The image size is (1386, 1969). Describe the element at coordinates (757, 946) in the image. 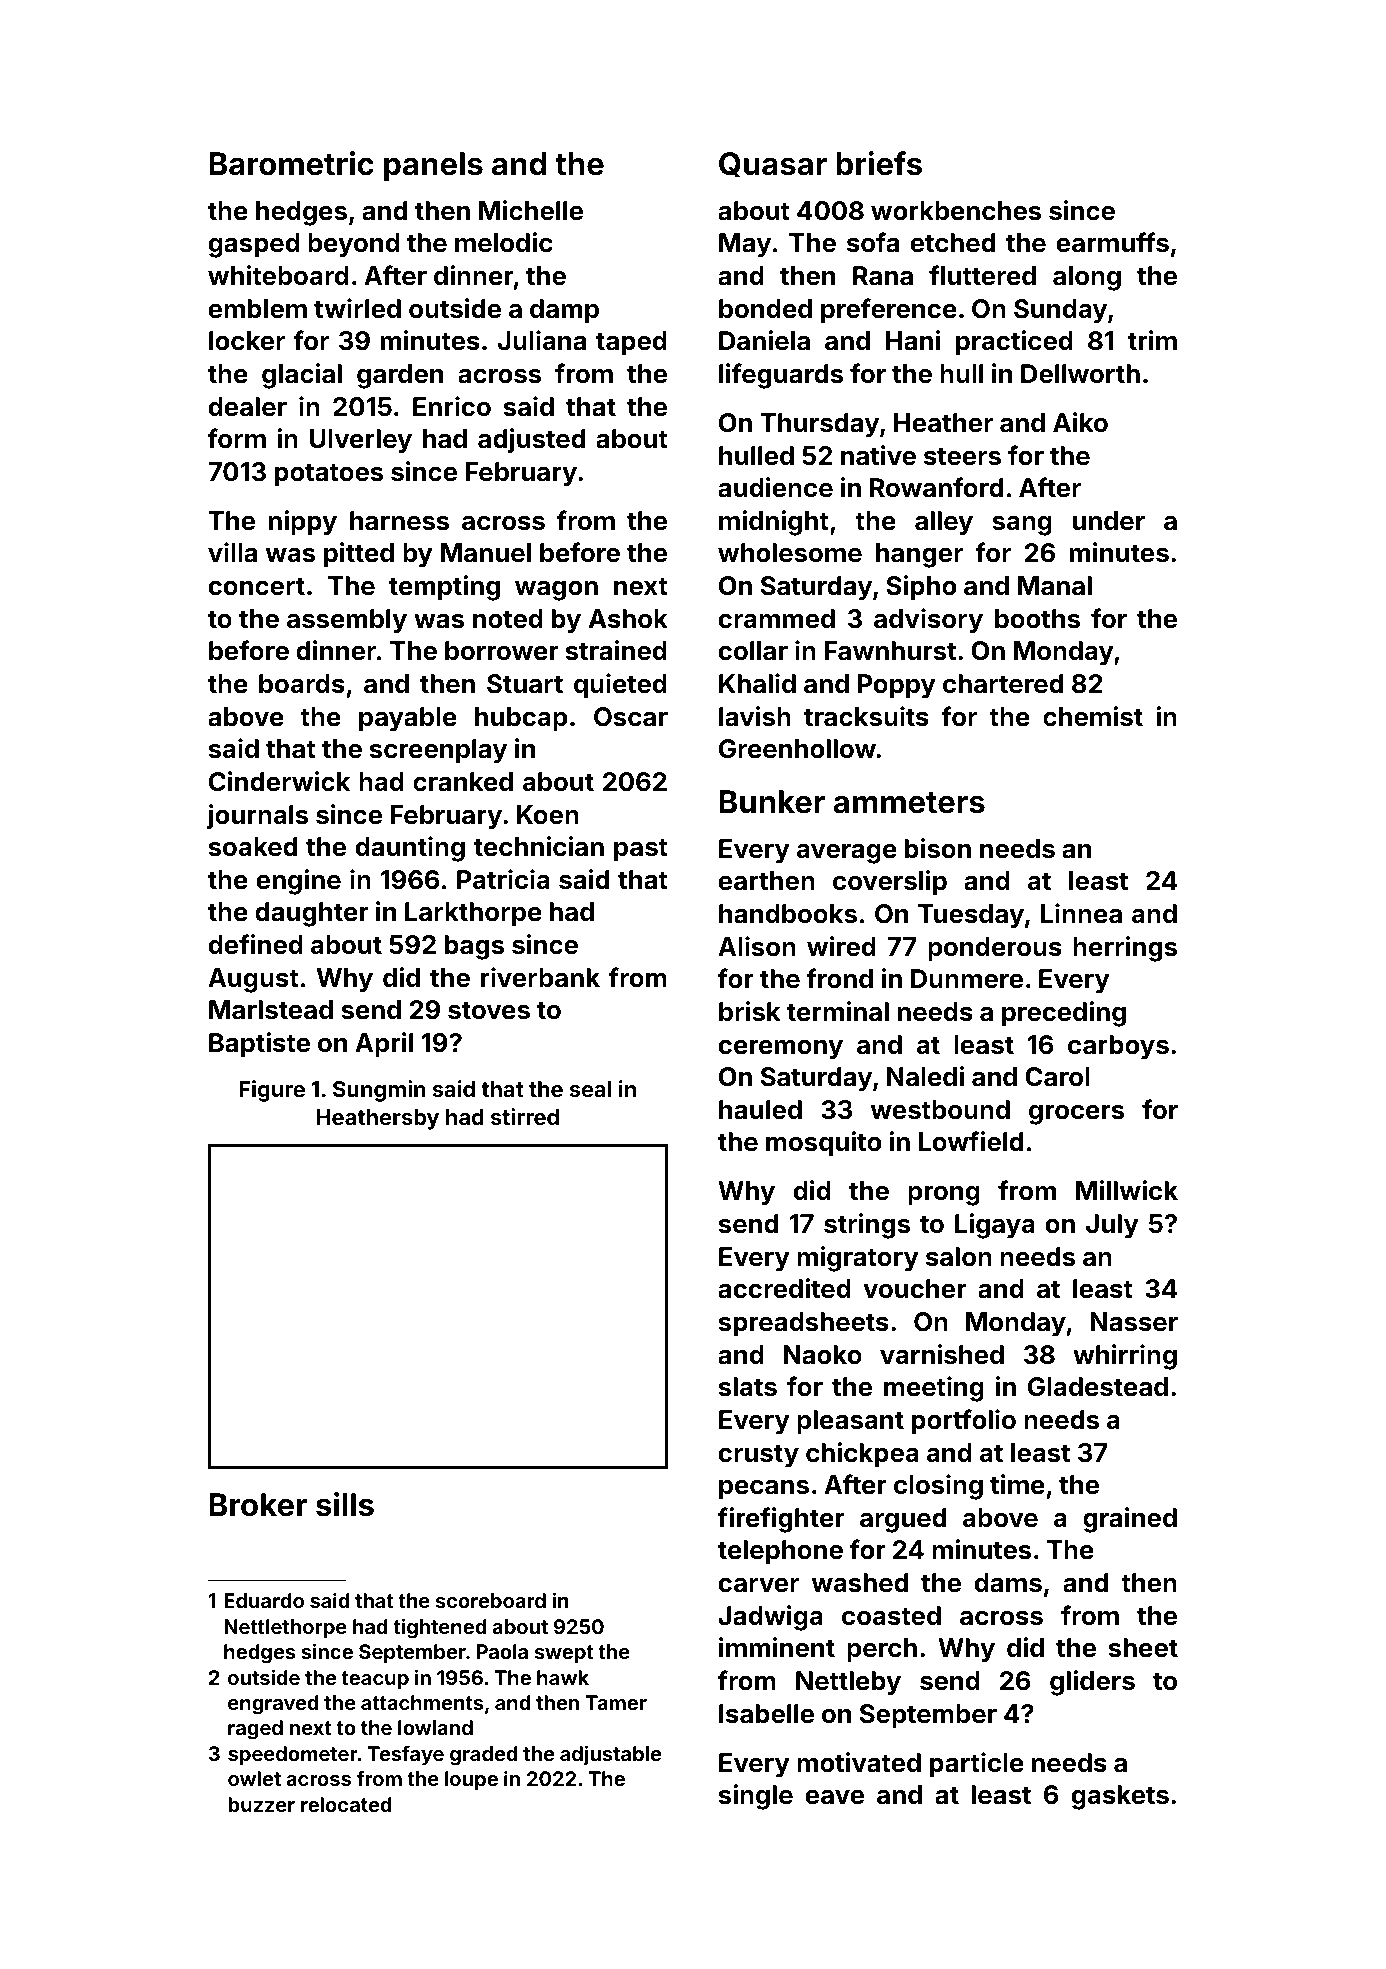

I see `Alison` at that location.
